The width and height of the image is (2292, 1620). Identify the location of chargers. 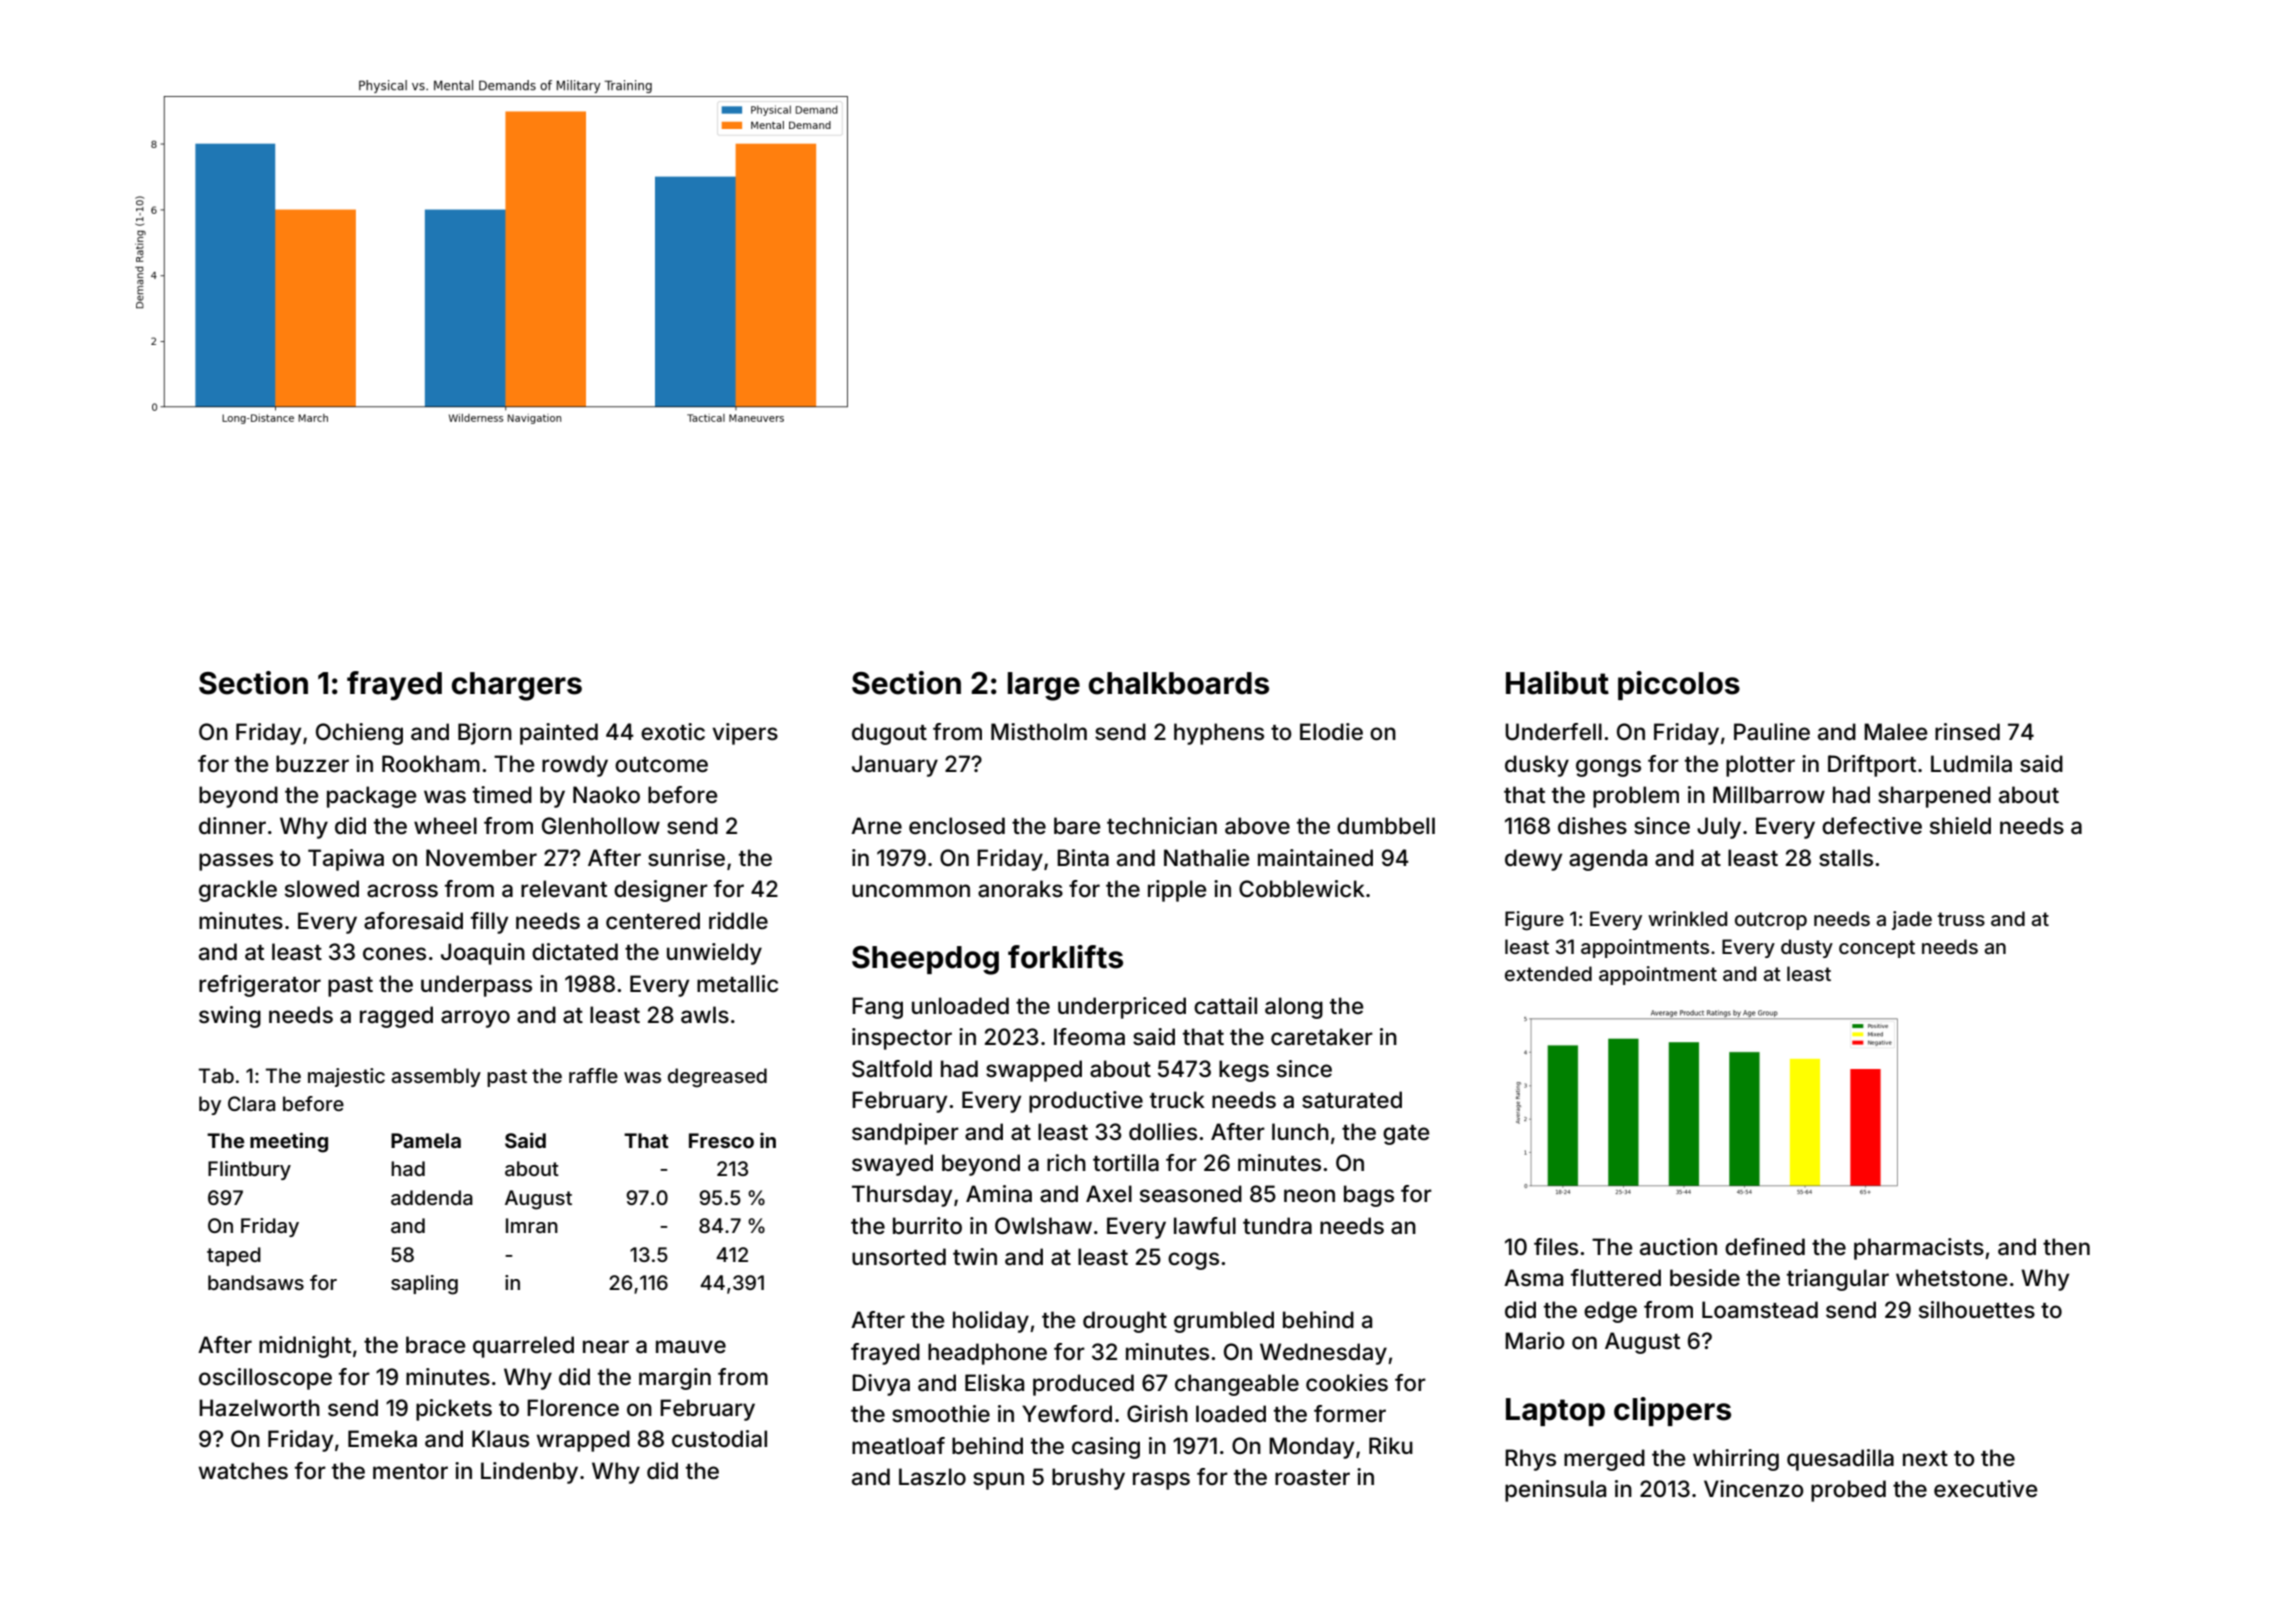
(517, 686).
